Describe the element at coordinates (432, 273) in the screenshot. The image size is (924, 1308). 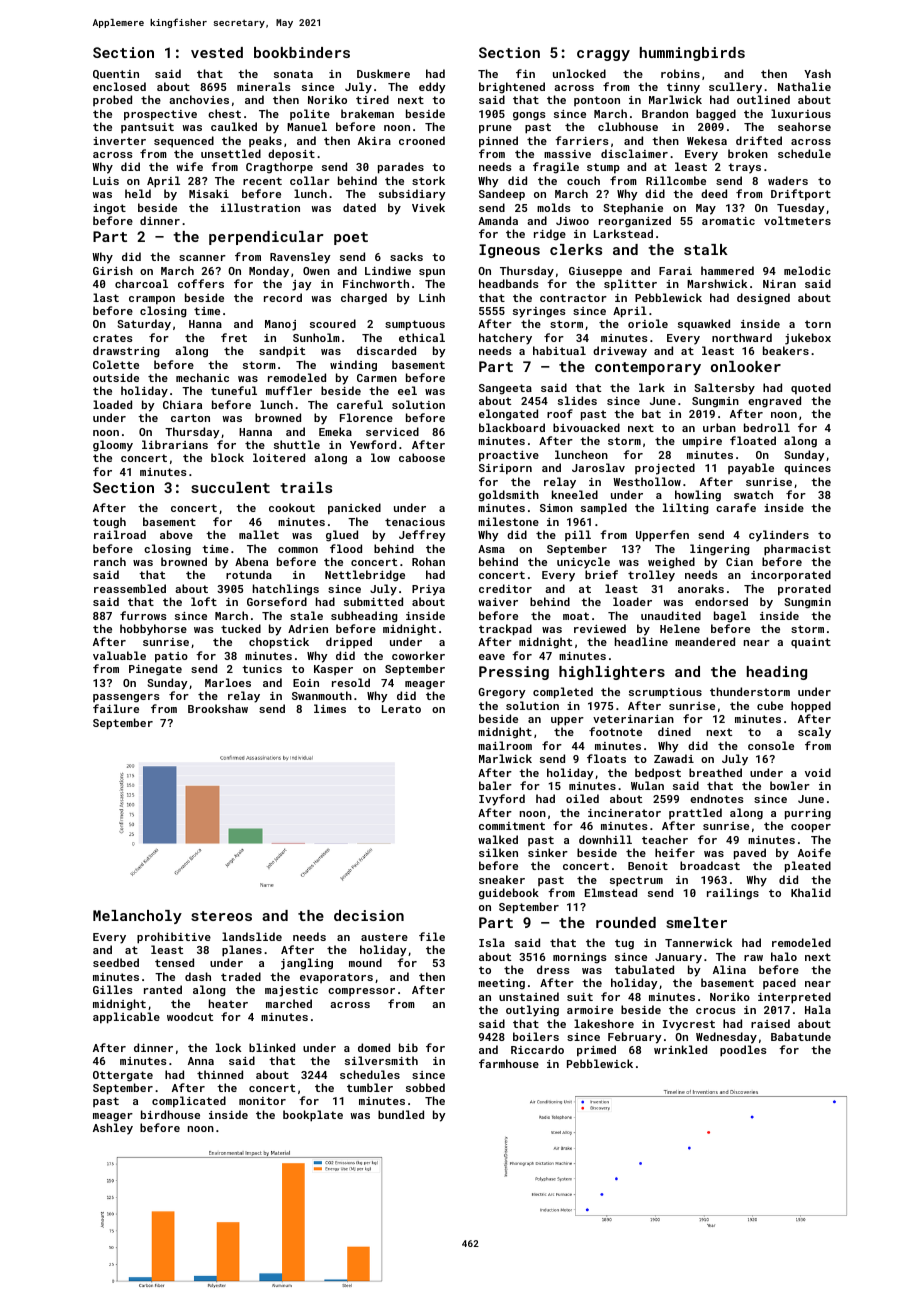
I see `spun` at that location.
